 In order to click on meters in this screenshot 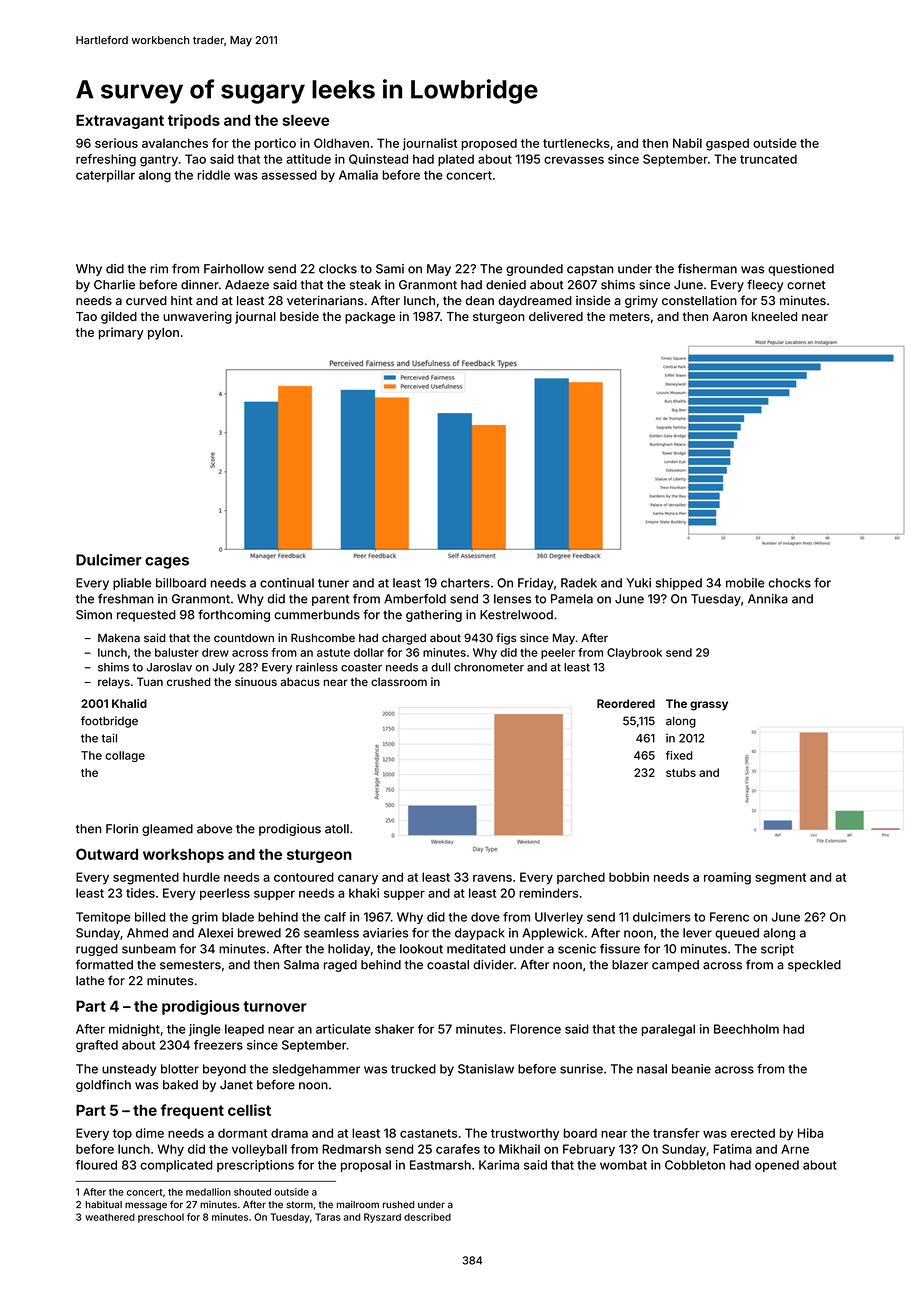, I will do `click(630, 316)`.
